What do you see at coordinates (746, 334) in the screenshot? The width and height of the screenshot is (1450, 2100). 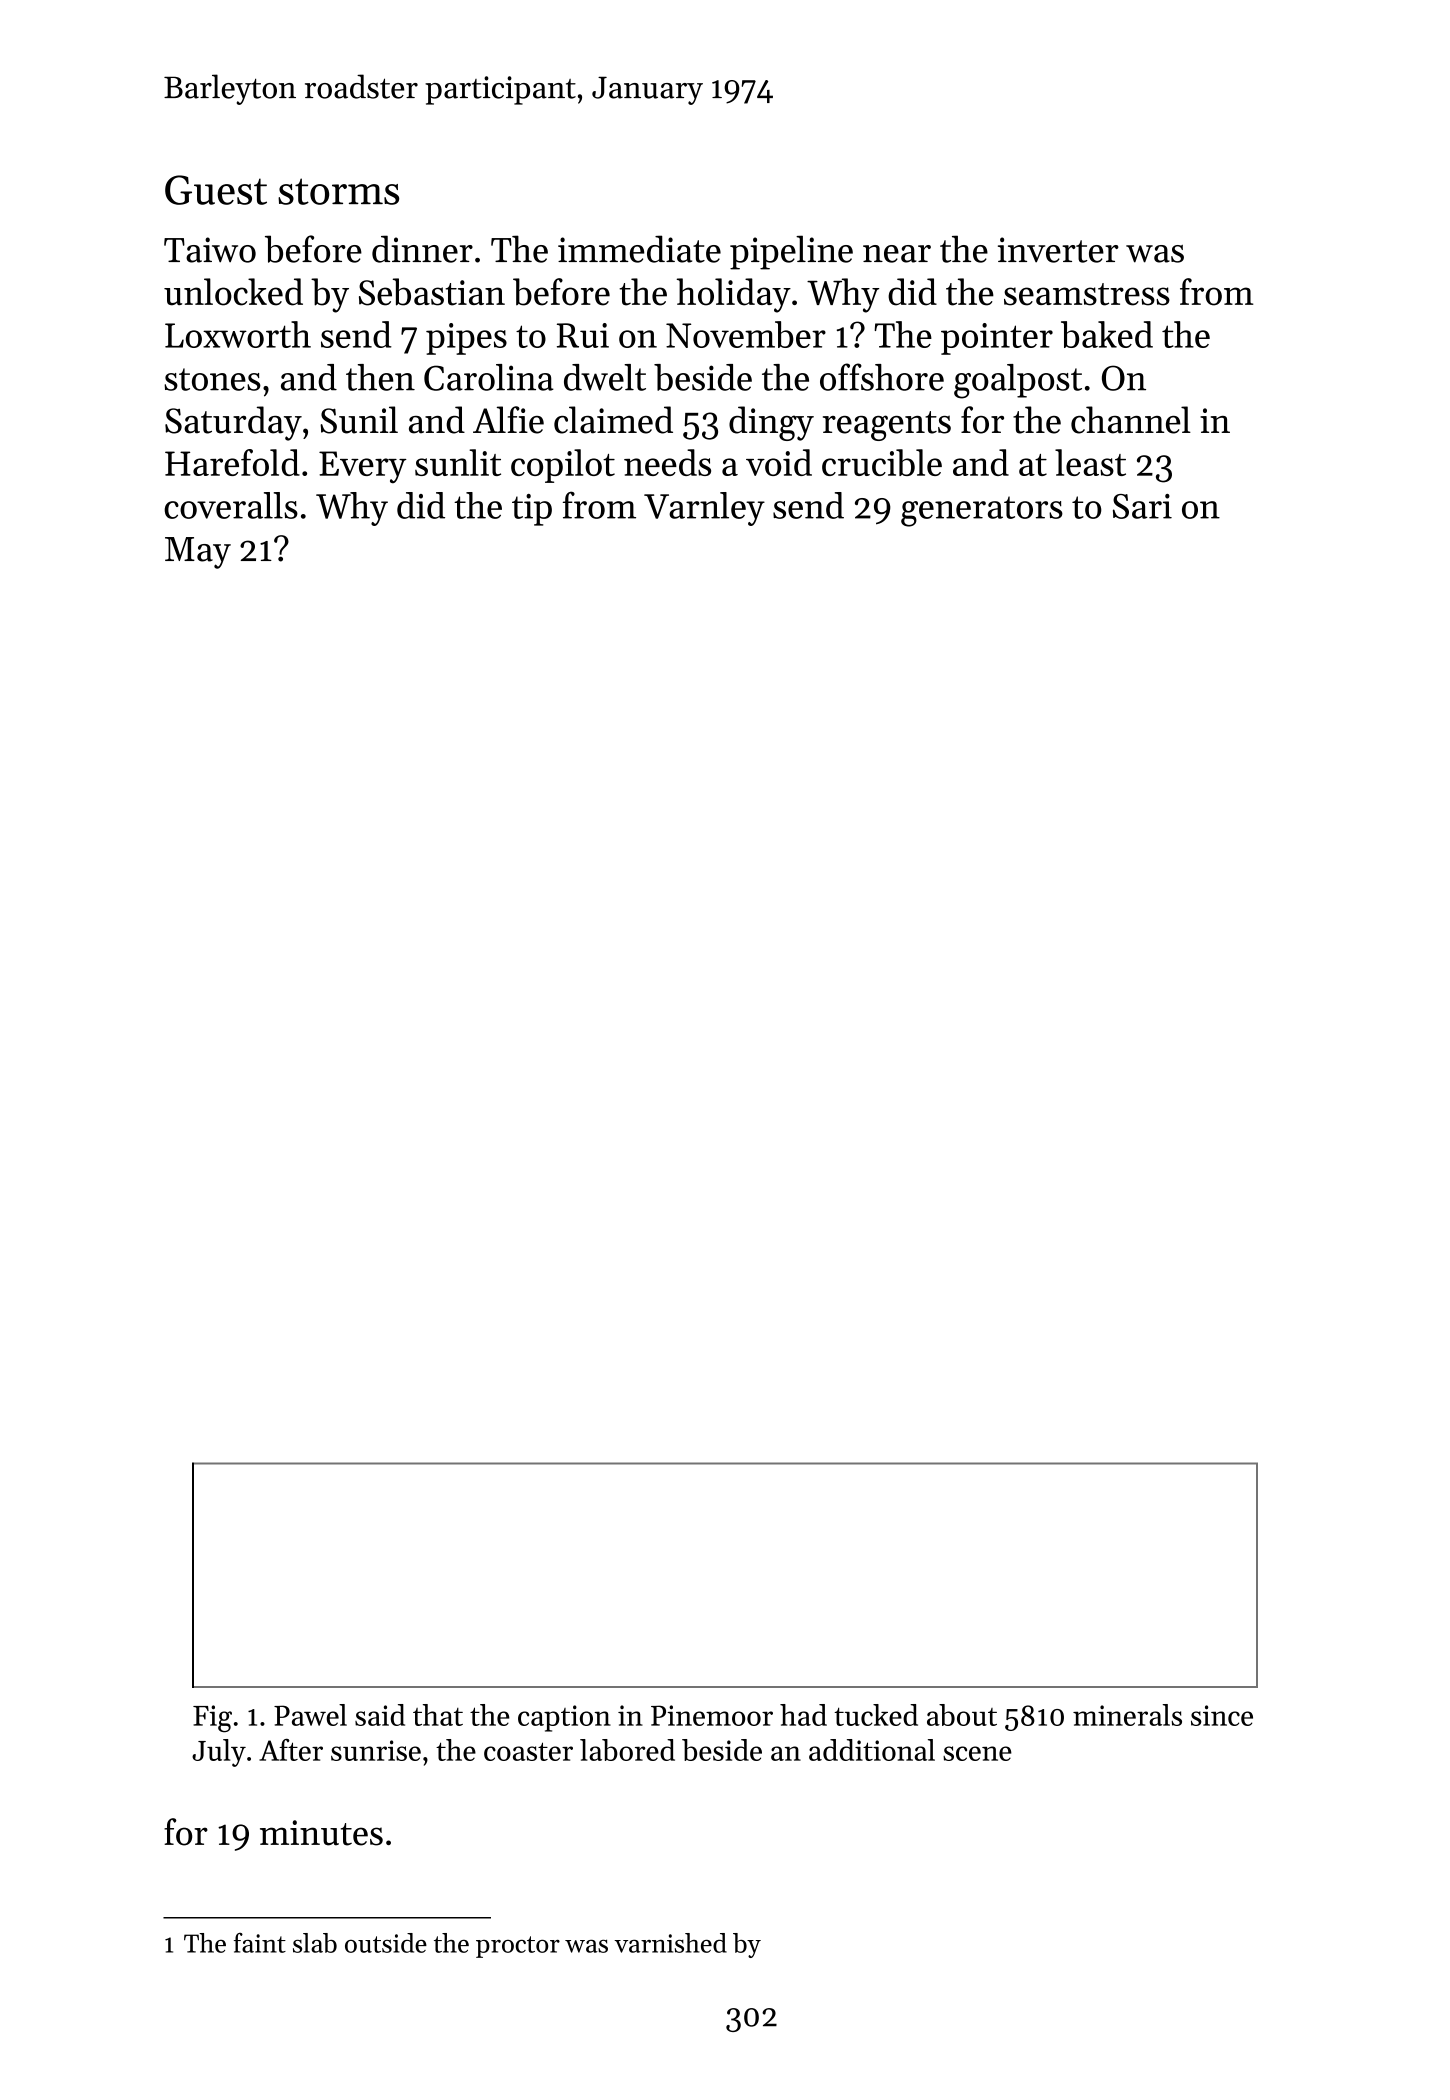 I see `November` at bounding box center [746, 334].
